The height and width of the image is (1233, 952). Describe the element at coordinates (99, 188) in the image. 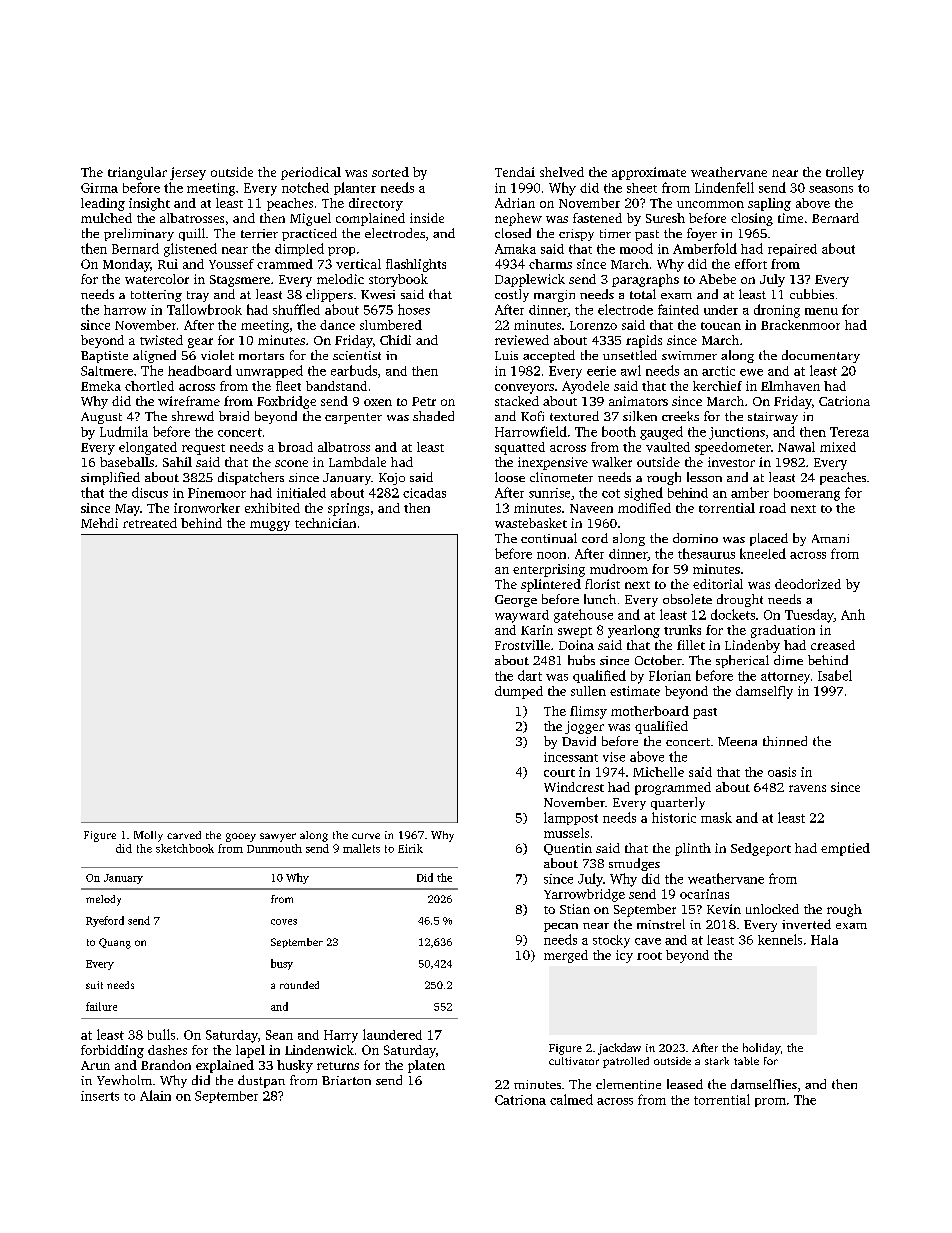

I see `Girma` at that location.
